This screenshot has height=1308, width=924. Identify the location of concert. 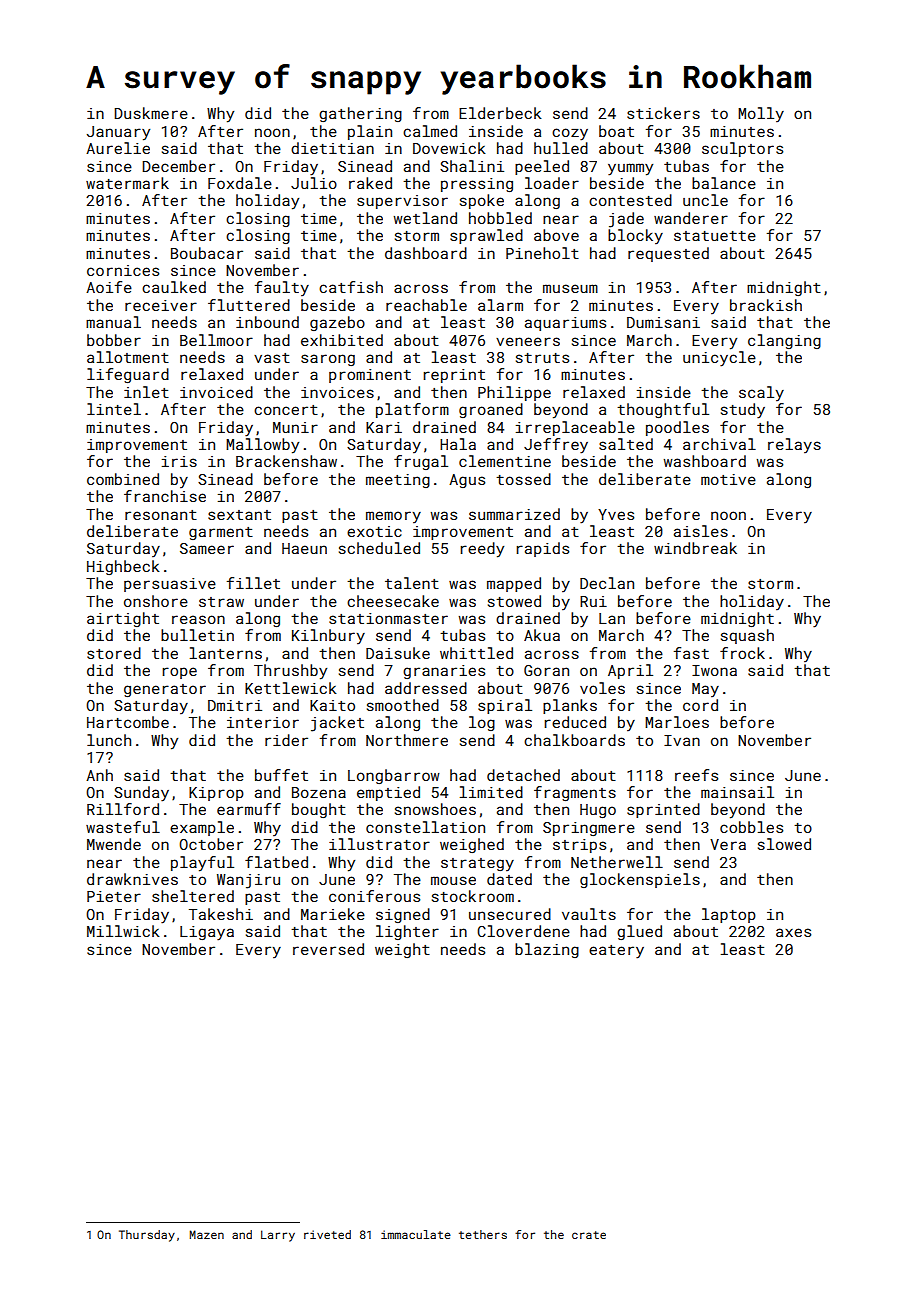
(286, 410).
